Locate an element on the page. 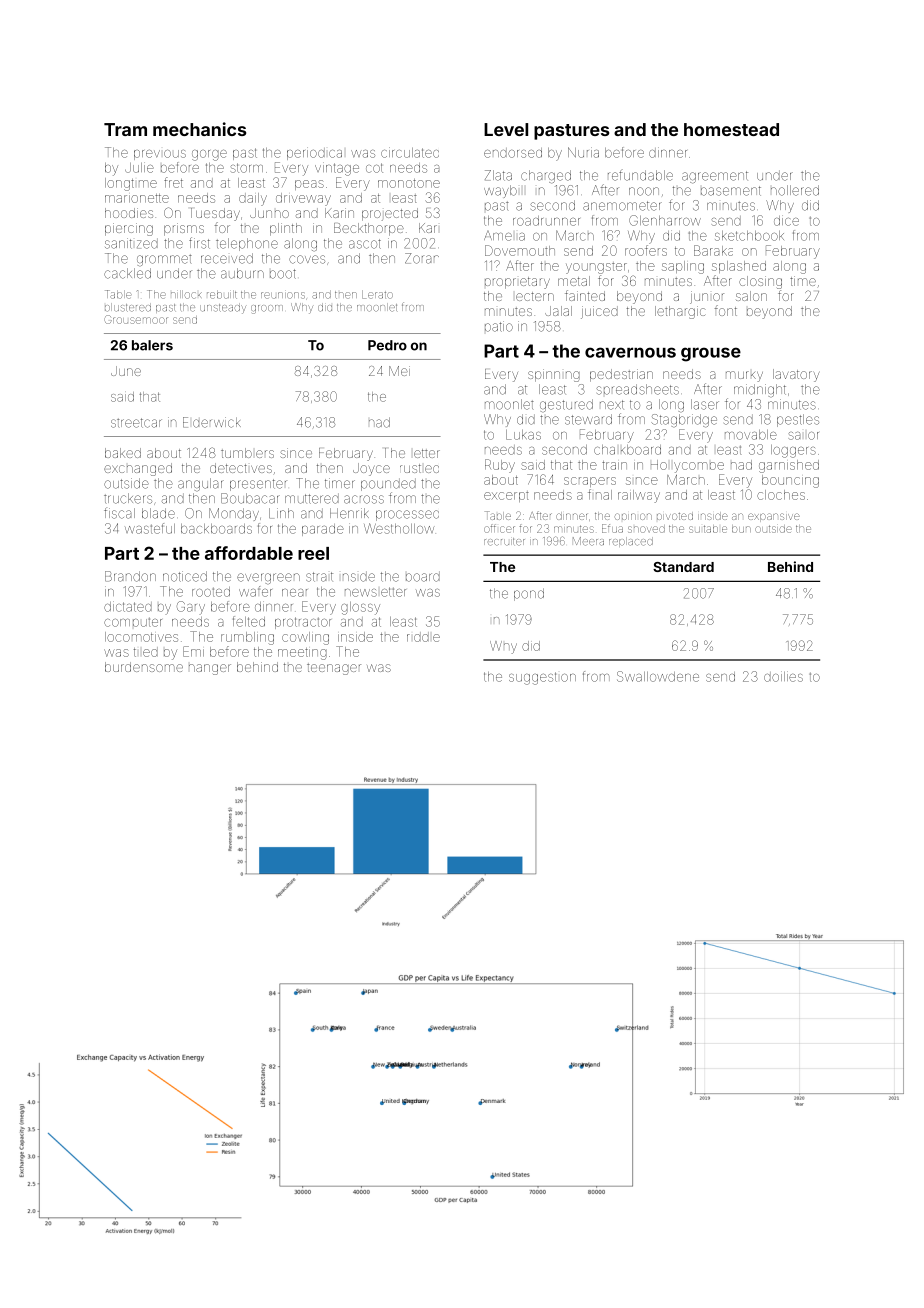  Amelia is located at coordinates (504, 236).
